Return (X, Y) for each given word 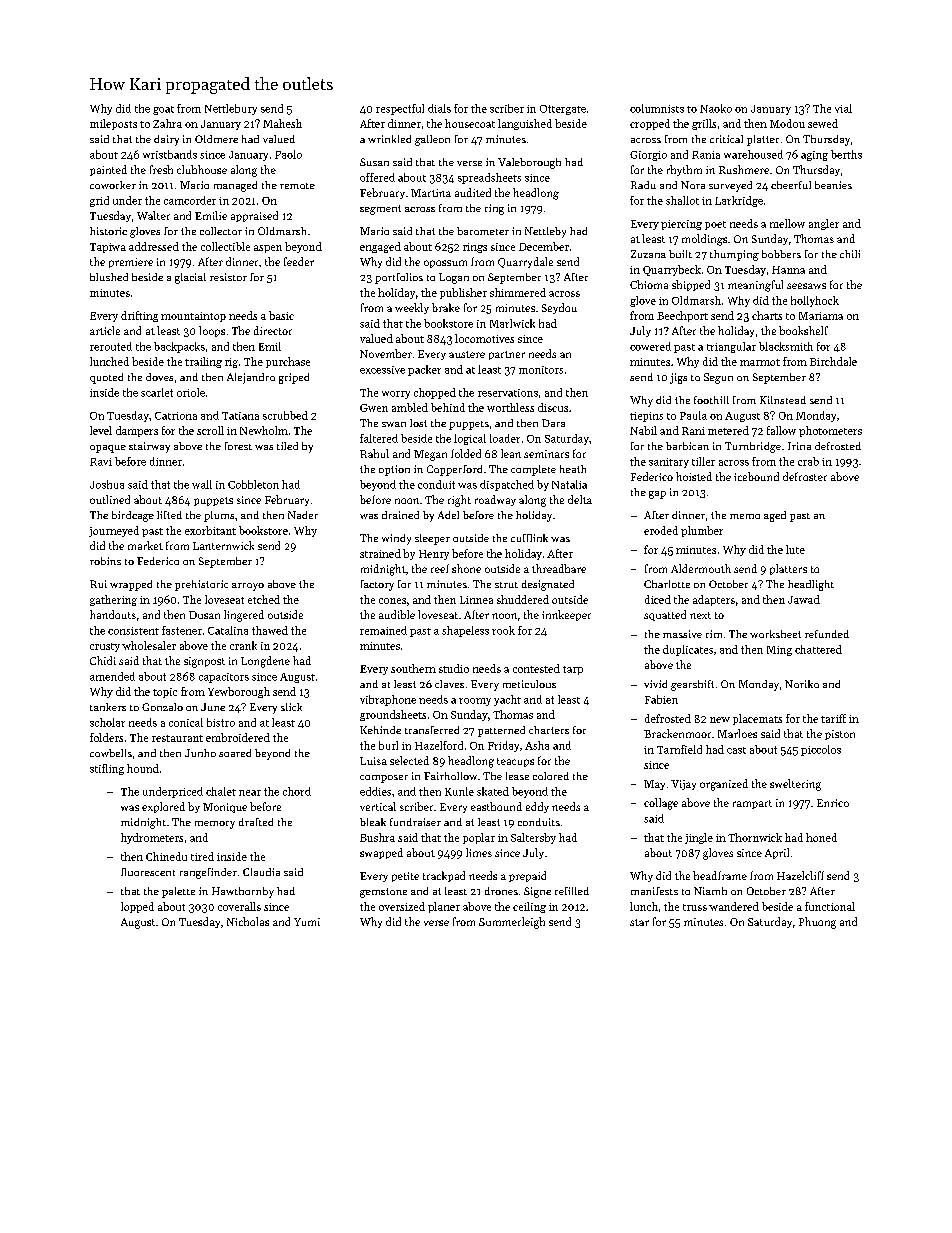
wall (202, 484)
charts (767, 315)
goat (163, 110)
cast (736, 750)
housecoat (470, 123)
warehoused (753, 154)
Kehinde (380, 730)
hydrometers (152, 838)
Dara (553, 423)
